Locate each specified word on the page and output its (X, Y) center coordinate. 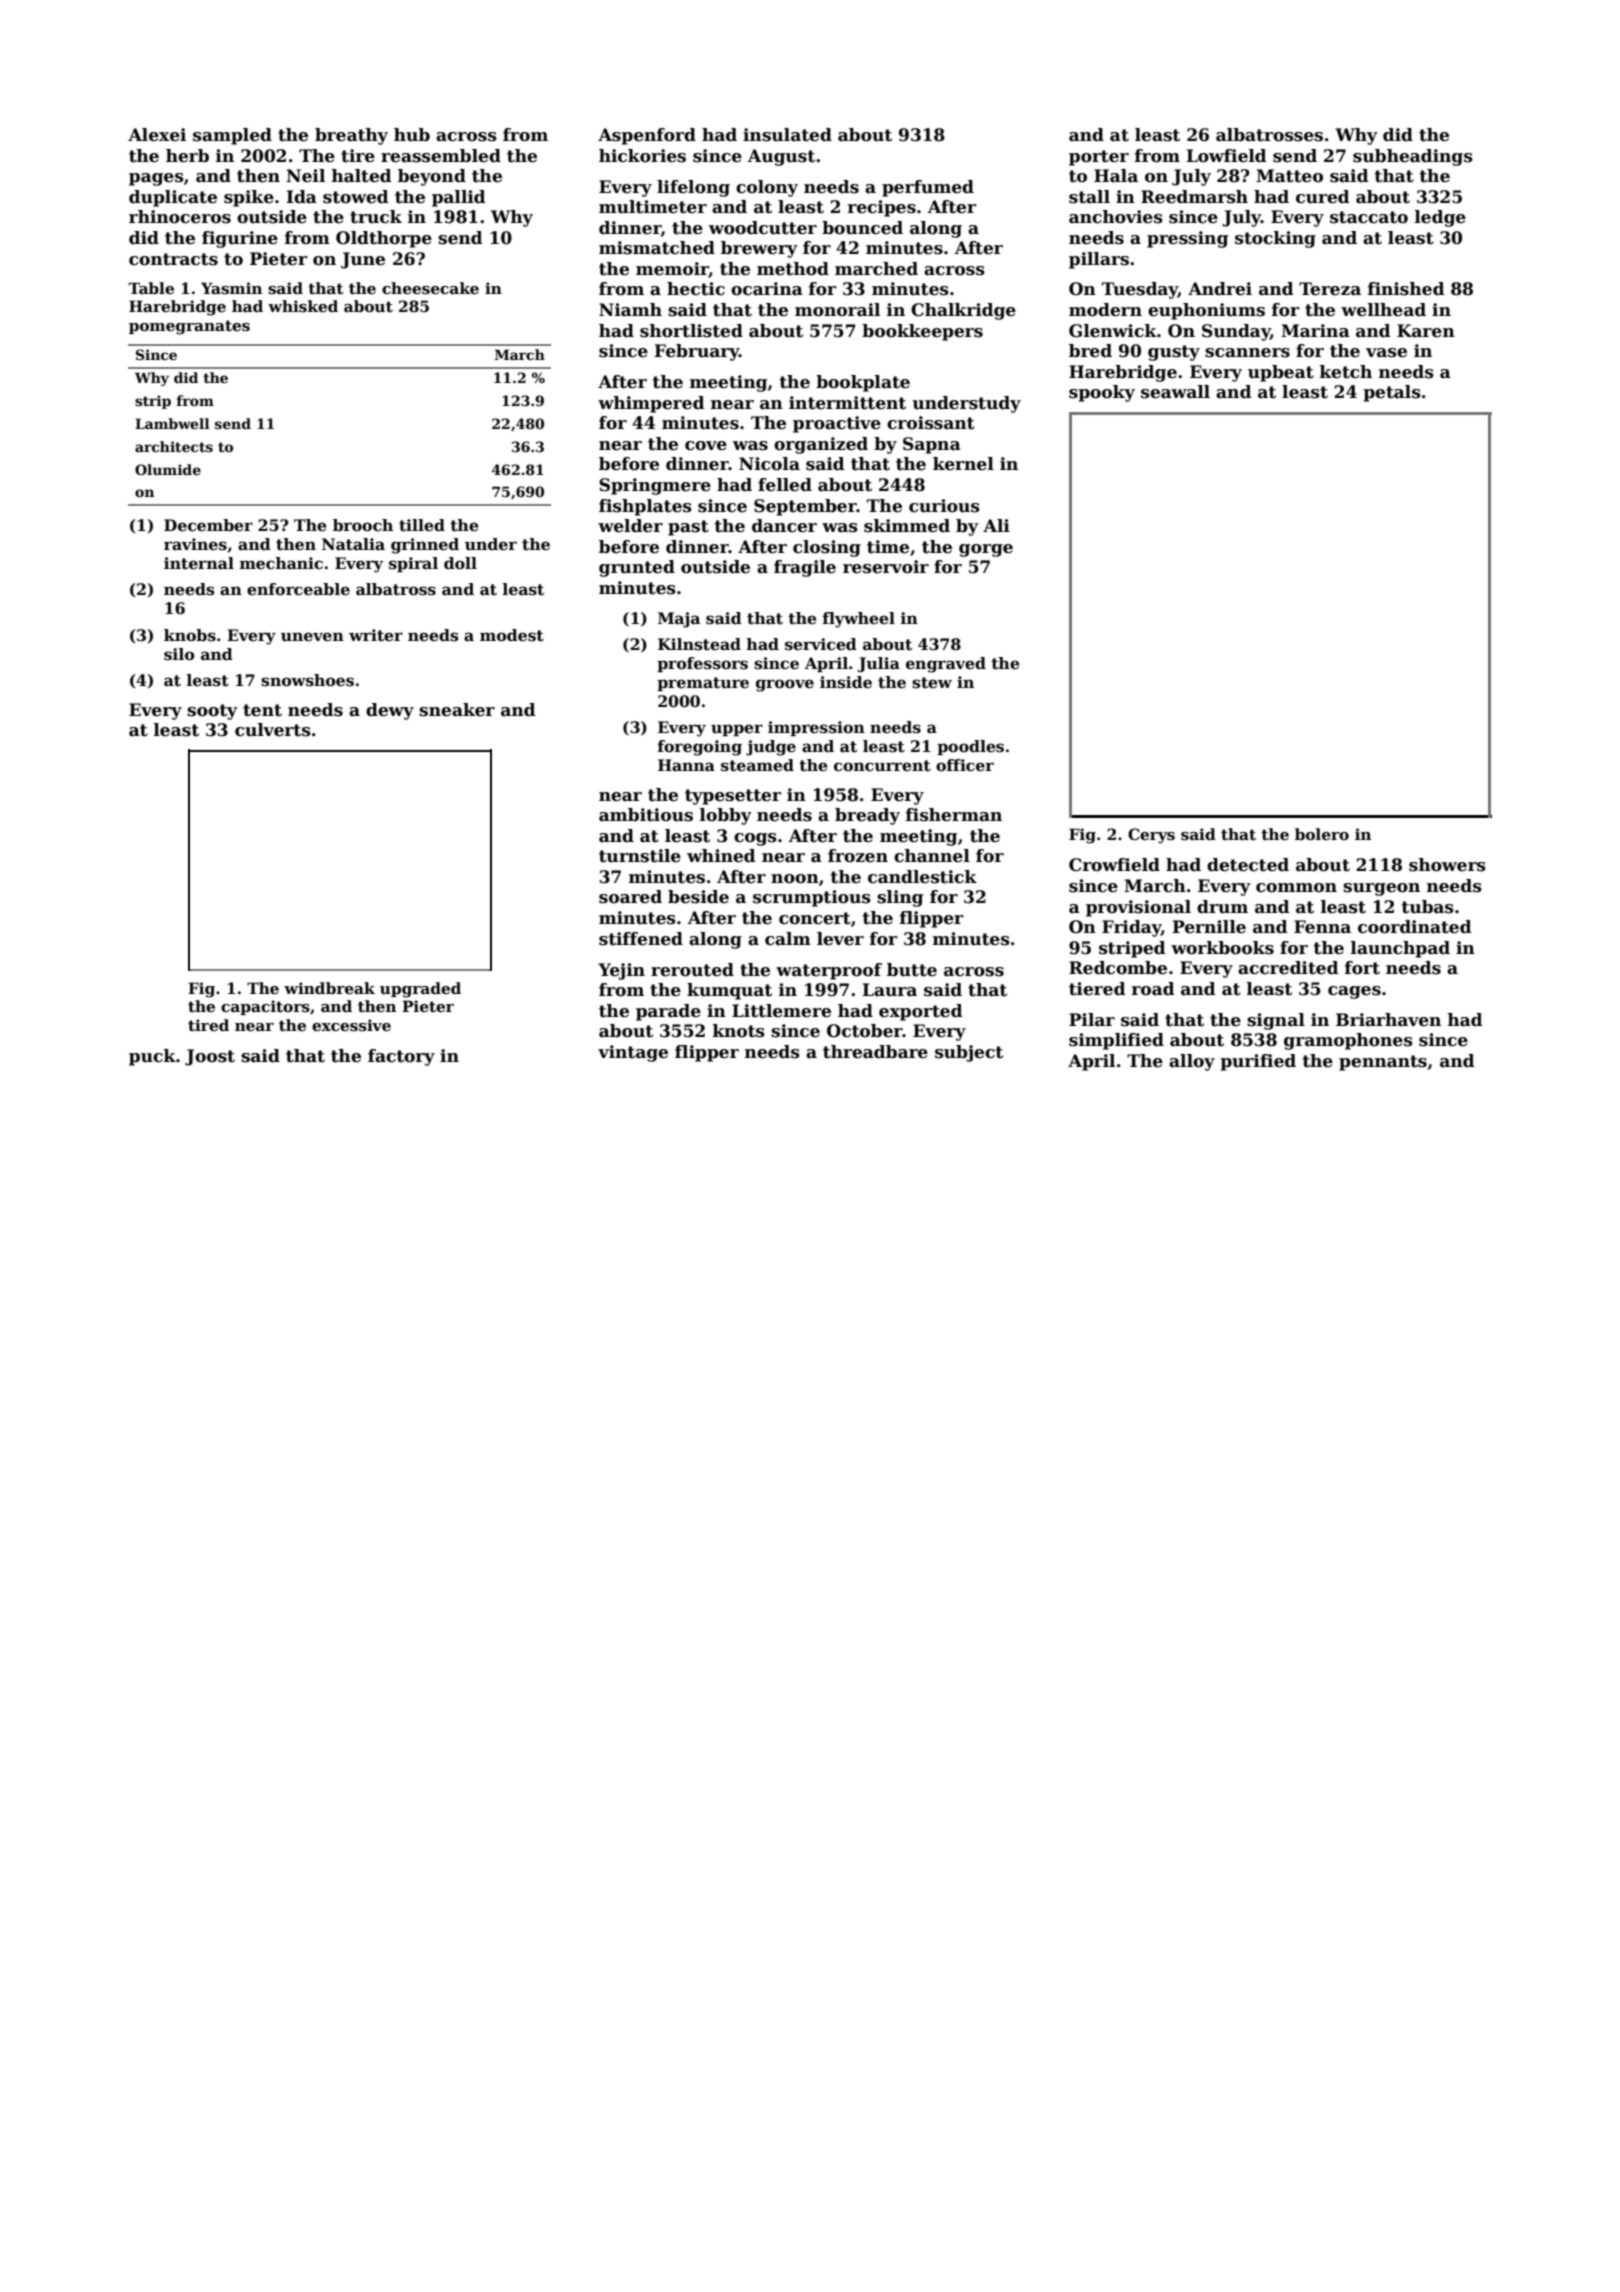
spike (249, 198)
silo (179, 654)
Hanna (686, 765)
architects (174, 446)
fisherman (954, 815)
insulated (787, 135)
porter (1099, 158)
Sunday (1236, 332)
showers (1447, 865)
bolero (1322, 834)
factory (401, 1057)
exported (921, 1012)
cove (706, 446)
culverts (273, 730)
